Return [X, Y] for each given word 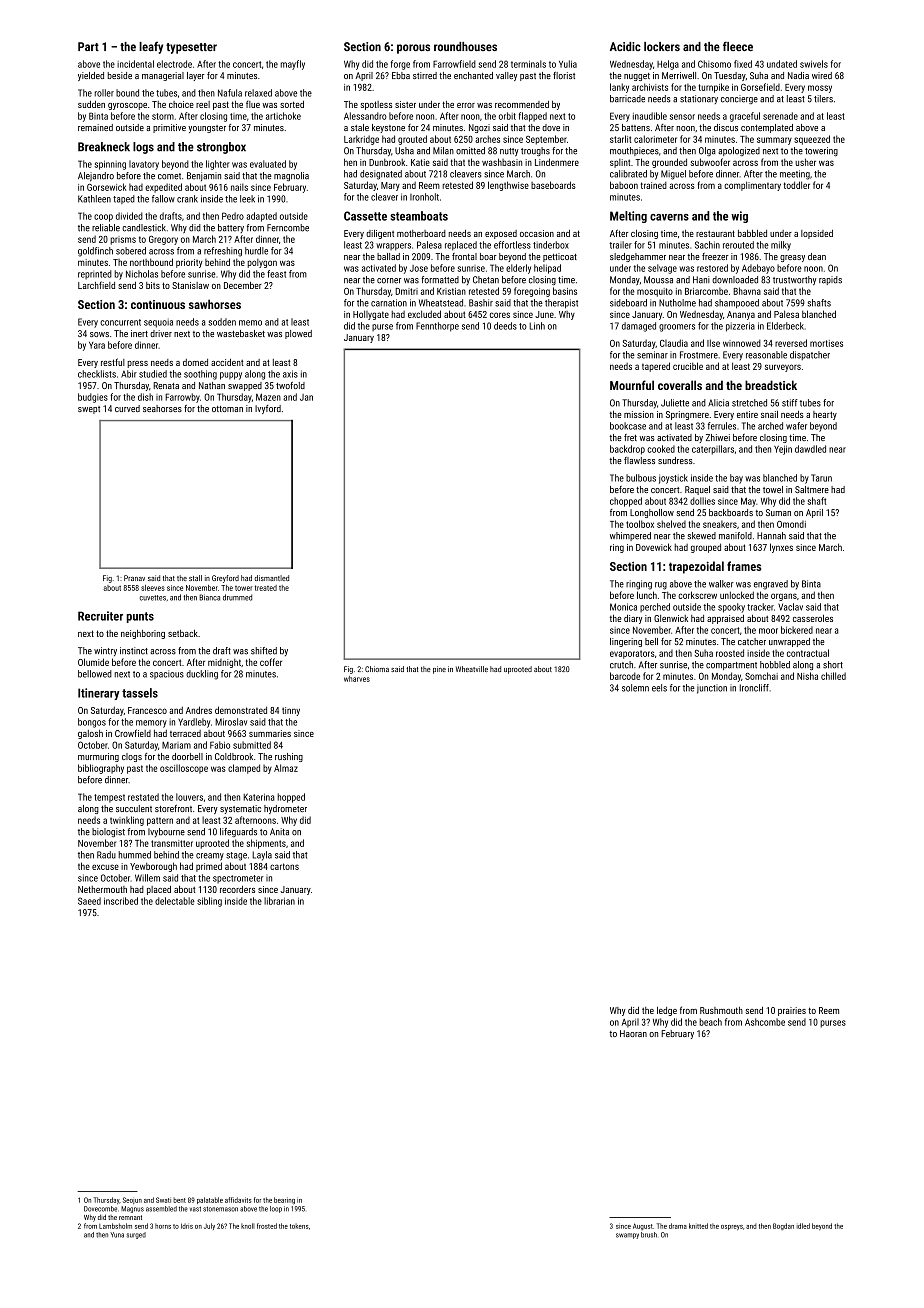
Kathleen [94, 199]
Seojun [132, 1200]
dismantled [272, 578]
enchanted [473, 75]
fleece [738, 46]
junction [712, 689]
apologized [739, 151]
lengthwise [508, 186]
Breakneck [104, 147]
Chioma [377, 669]
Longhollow [652, 513]
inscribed [121, 901]
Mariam [176, 745]
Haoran [633, 1033]
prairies [792, 1011]
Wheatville [472, 669]
